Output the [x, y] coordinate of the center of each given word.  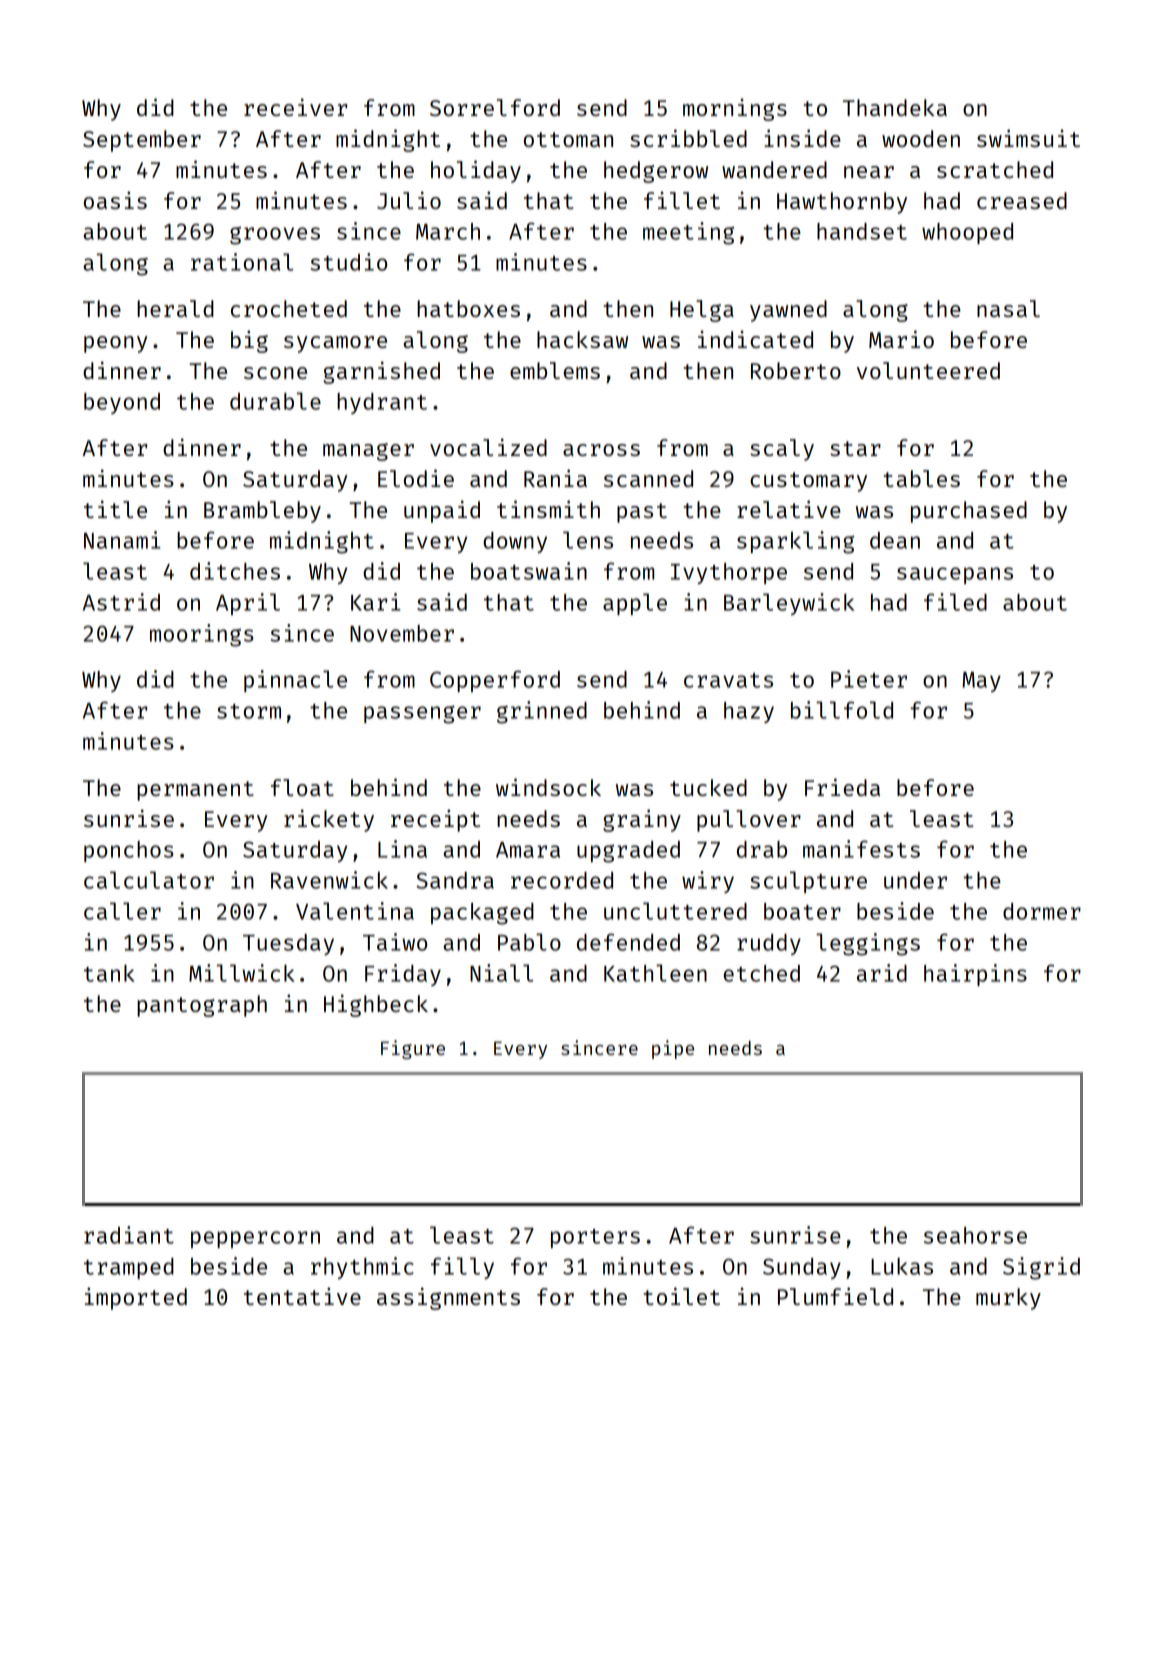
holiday [476, 171]
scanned [648, 478]
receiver [295, 107]
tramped [129, 1268]
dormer [1042, 911]
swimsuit [1028, 138]
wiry [708, 882]
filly [462, 1268]
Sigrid [1041, 1268]
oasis [115, 200]
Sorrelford [495, 107]
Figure [413, 1049]
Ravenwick [329, 880]
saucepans [955, 575]
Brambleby [262, 512]
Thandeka [895, 107]
